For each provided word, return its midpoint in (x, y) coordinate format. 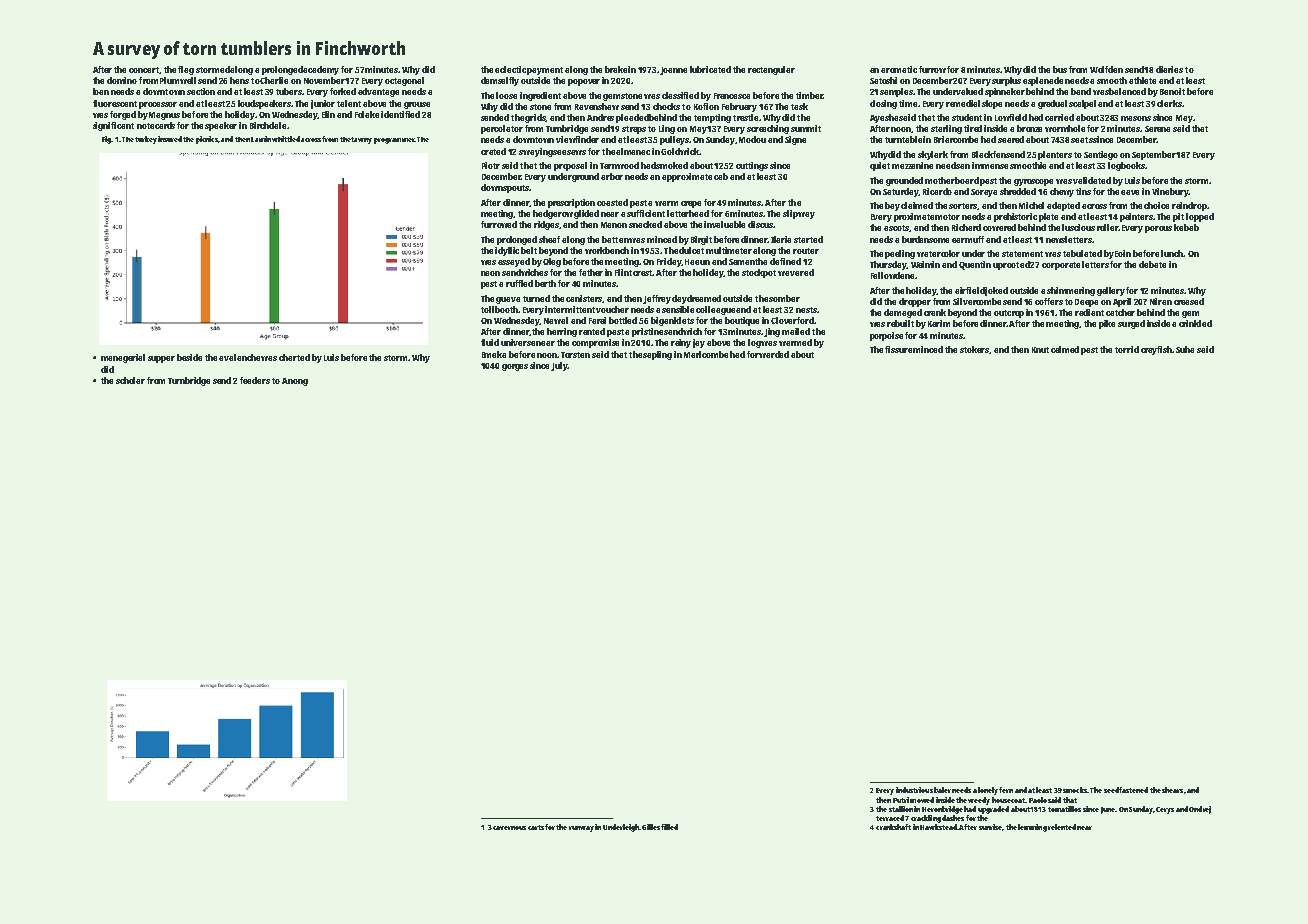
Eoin (1123, 253)
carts (536, 827)
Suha (1185, 349)
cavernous (509, 828)
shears (1172, 790)
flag (186, 70)
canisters (584, 299)
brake (616, 69)
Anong (295, 382)
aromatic (899, 69)
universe (519, 342)
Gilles (651, 827)
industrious (914, 790)
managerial (123, 358)
